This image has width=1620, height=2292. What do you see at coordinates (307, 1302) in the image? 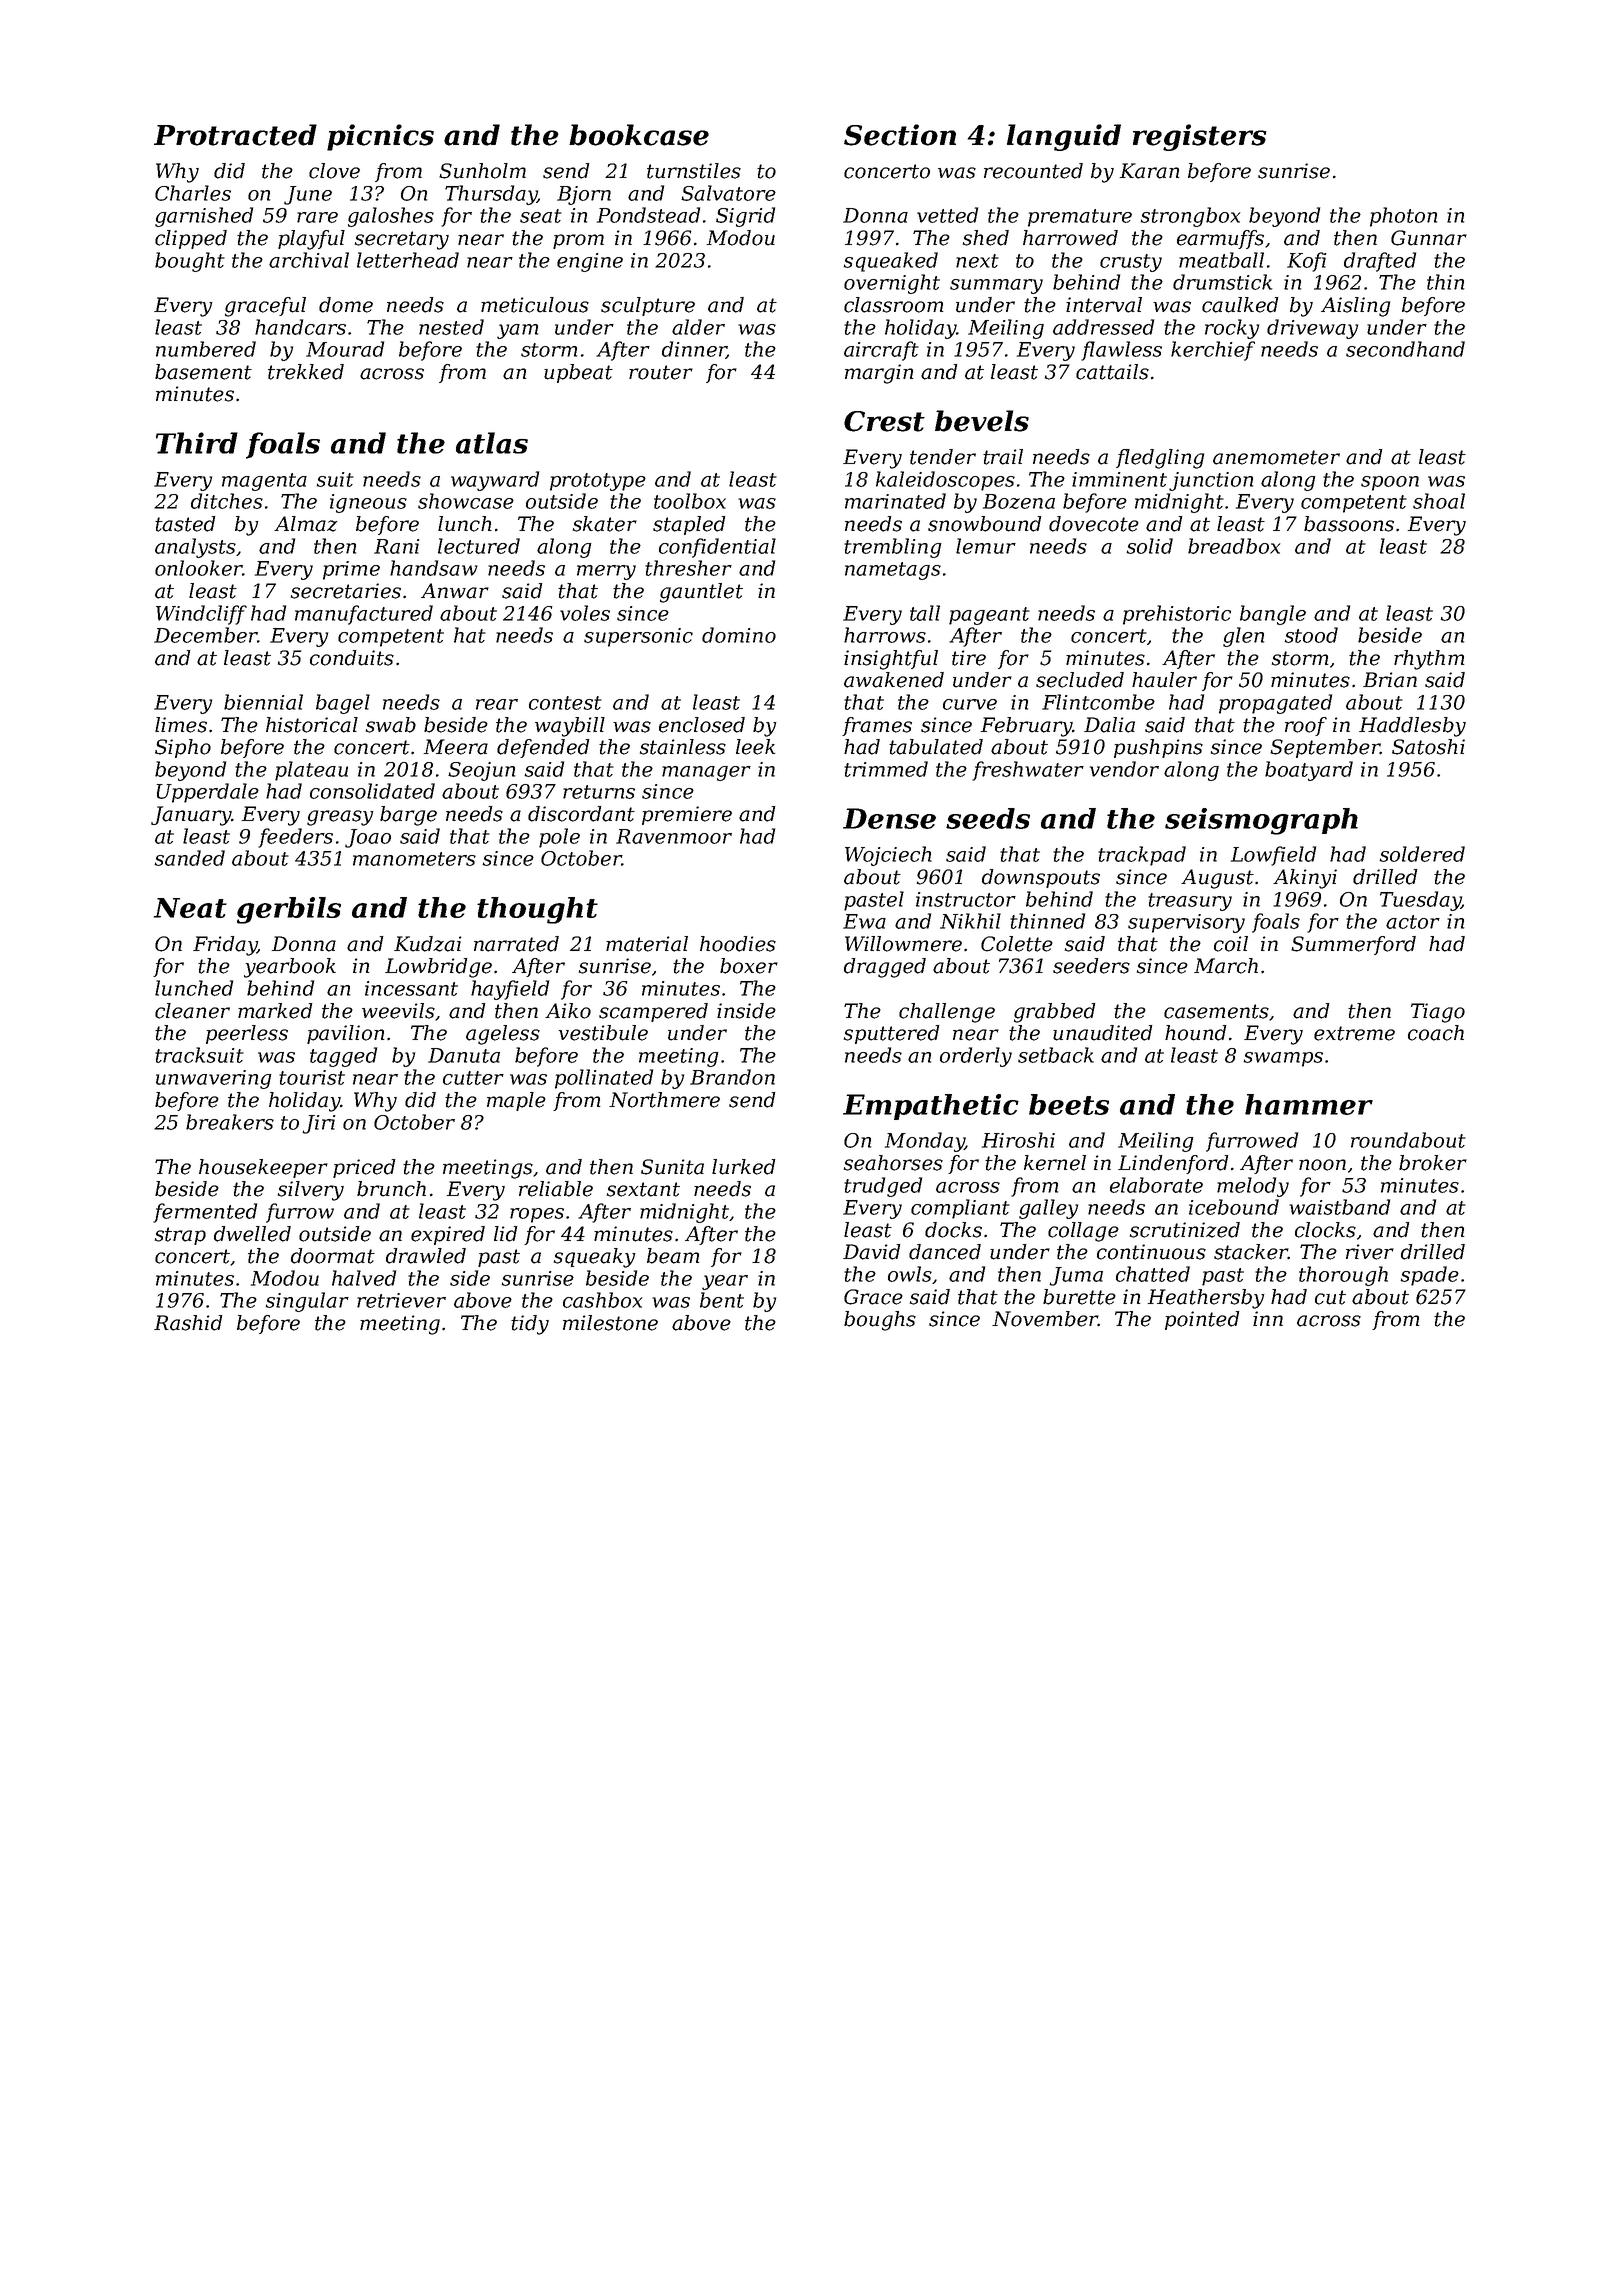
I see `singular` at bounding box center [307, 1302].
